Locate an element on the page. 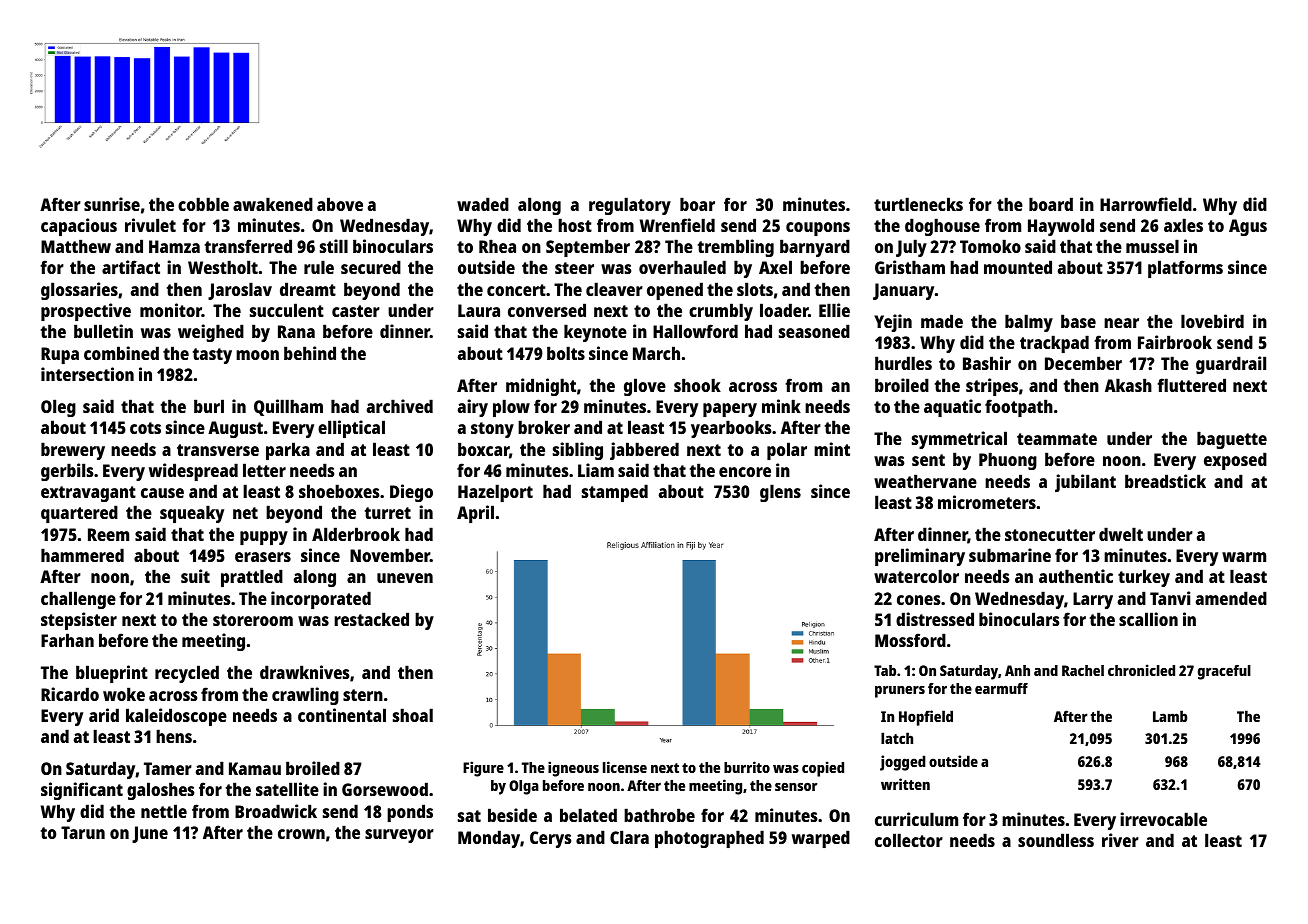 The image size is (1308, 924). baguette is located at coordinates (1232, 440).
